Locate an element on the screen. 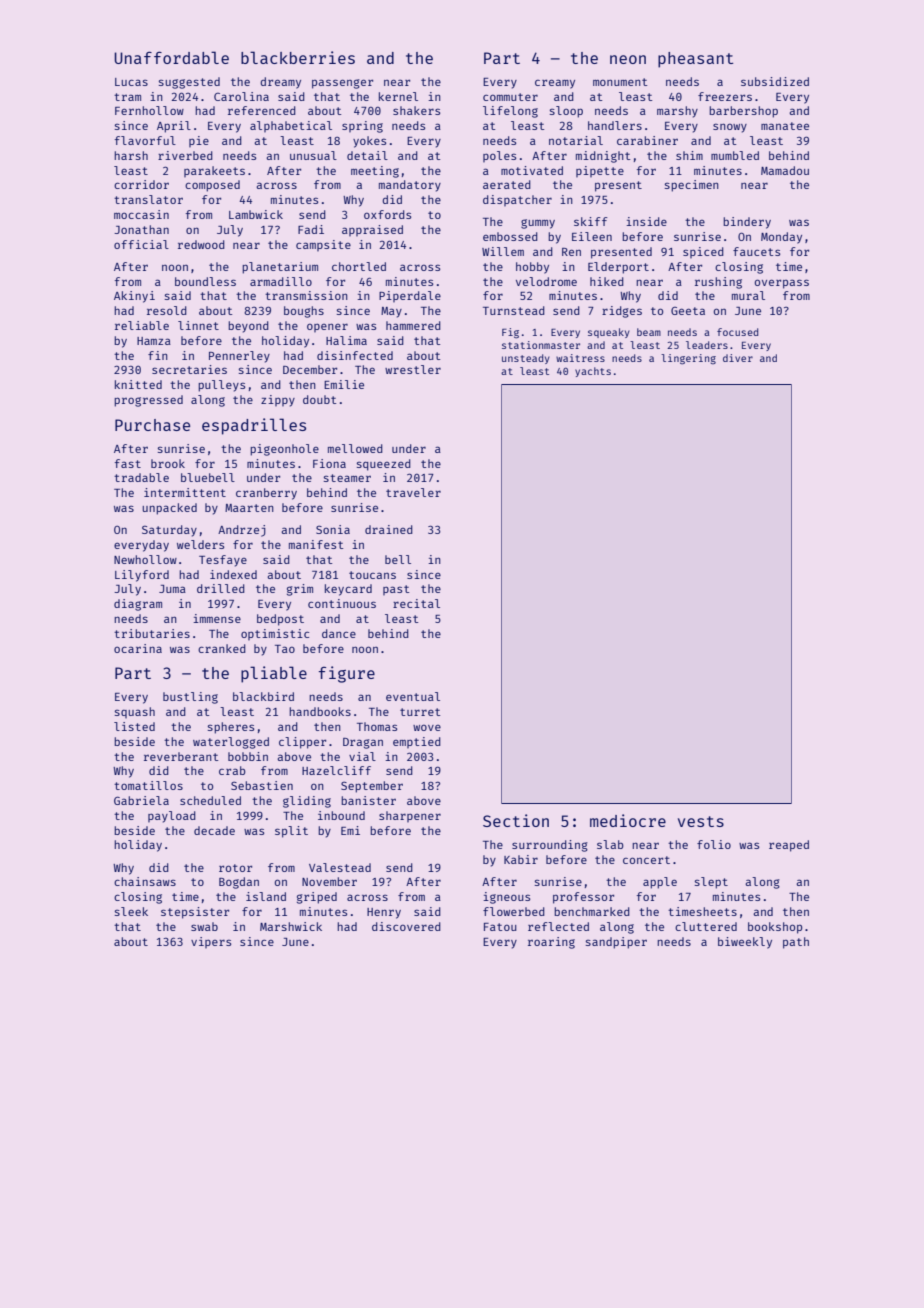 Image resolution: width=924 pixels, height=1308 pixels. squeezed is located at coordinates (384, 465).
